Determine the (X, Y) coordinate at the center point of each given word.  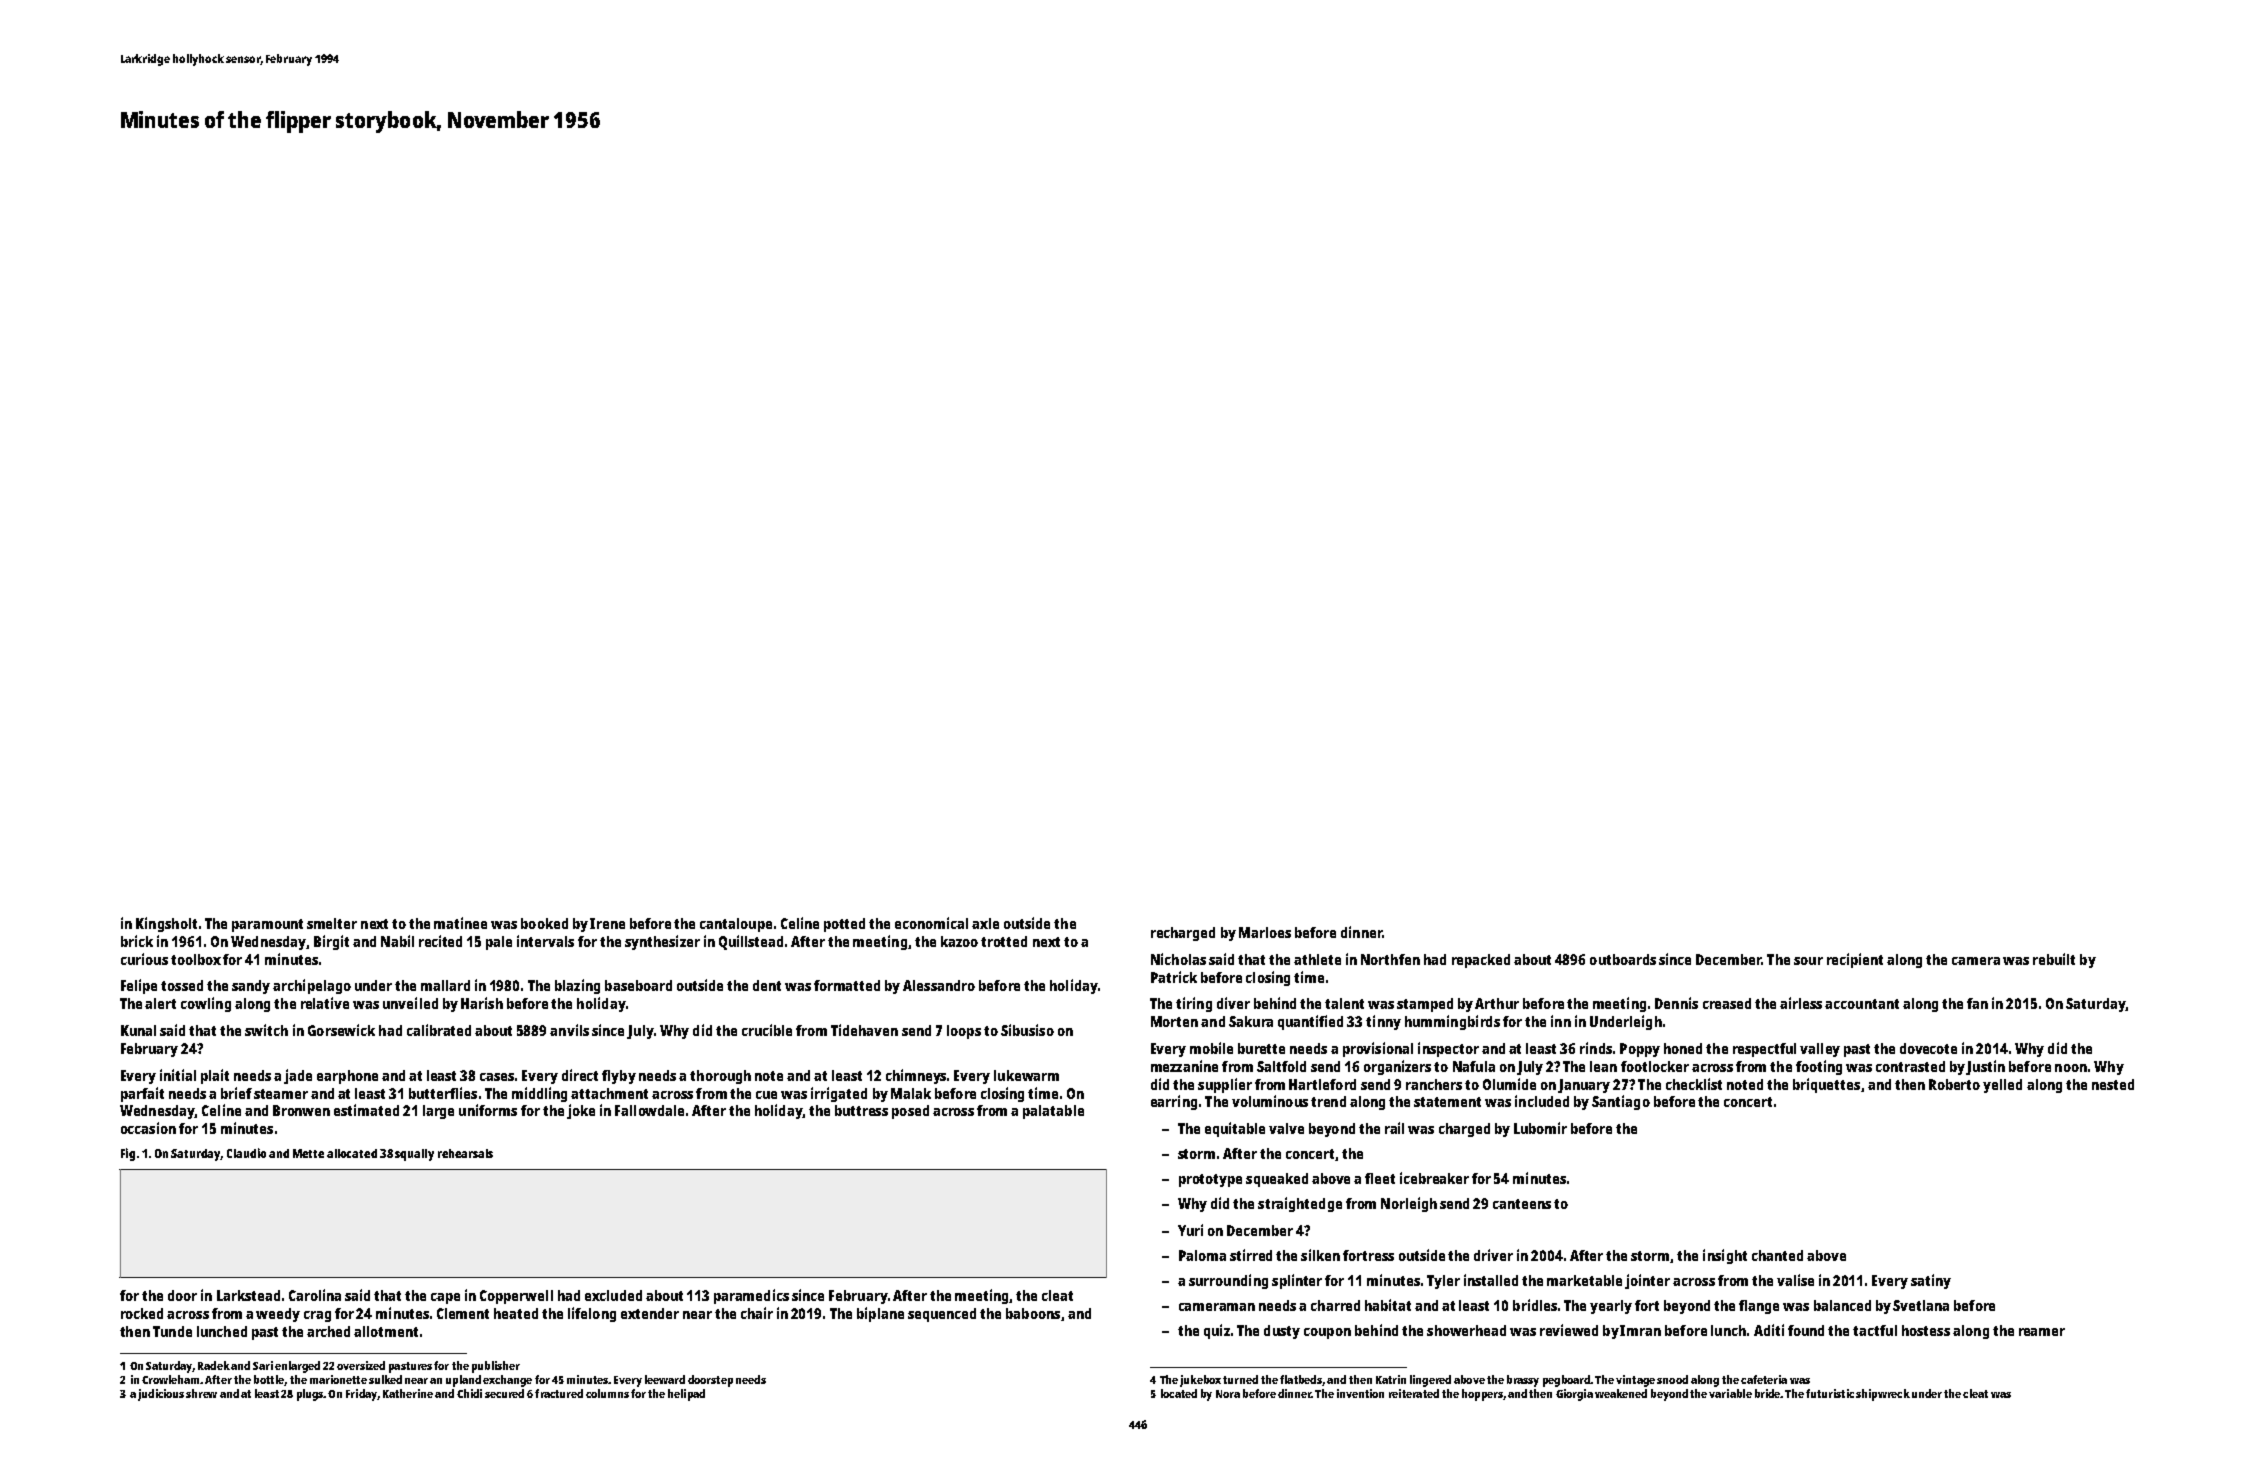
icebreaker (1434, 1178)
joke (581, 1111)
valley (1820, 1050)
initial (178, 1075)
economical (931, 923)
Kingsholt (166, 924)
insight (1725, 1256)
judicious (161, 1395)
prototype (1210, 1180)
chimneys (916, 1076)
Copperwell (516, 1297)
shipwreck (1883, 1395)
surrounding (1228, 1281)
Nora (1228, 1394)
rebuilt (2054, 959)
